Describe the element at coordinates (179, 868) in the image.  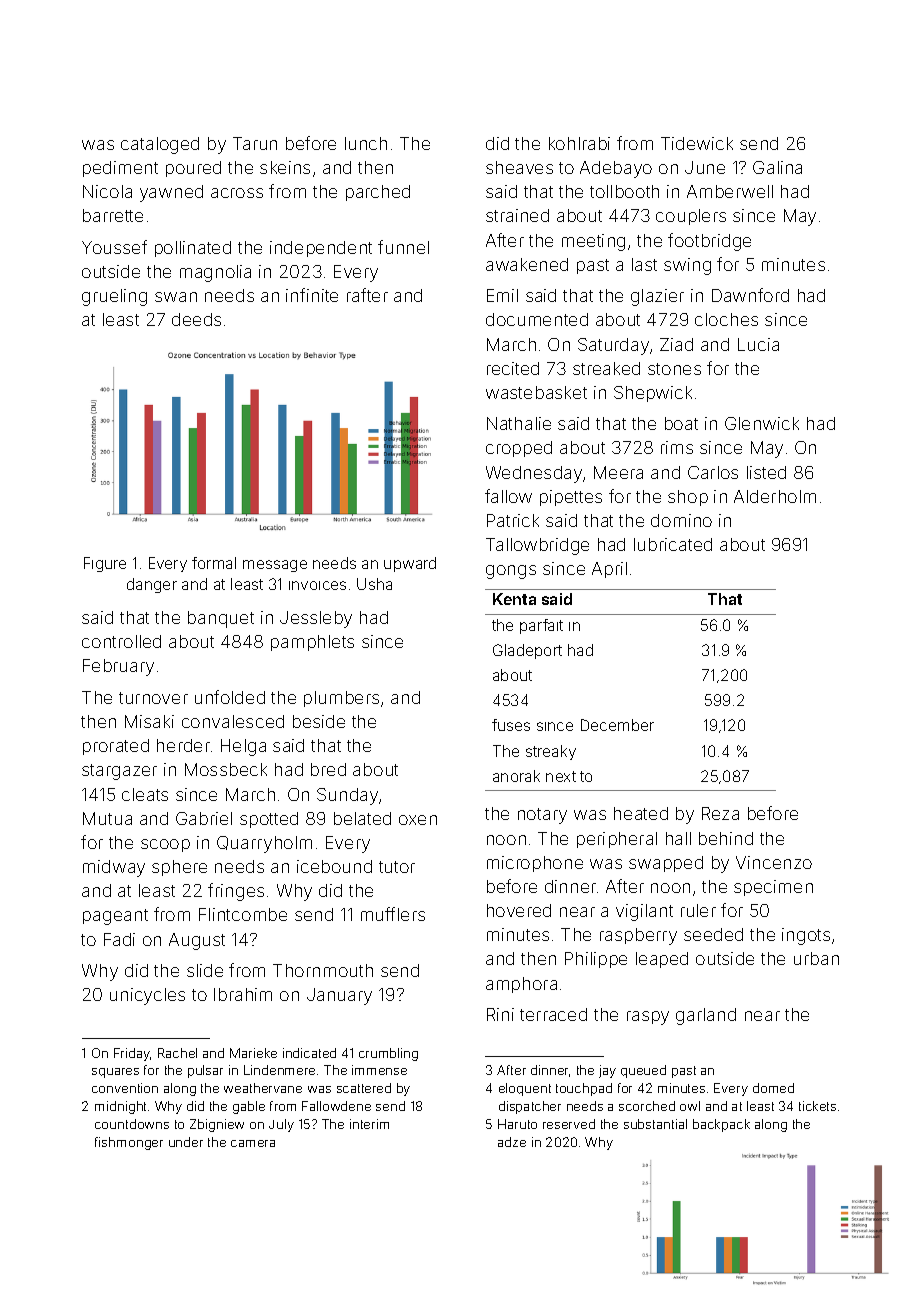
I see `sphere` at that location.
